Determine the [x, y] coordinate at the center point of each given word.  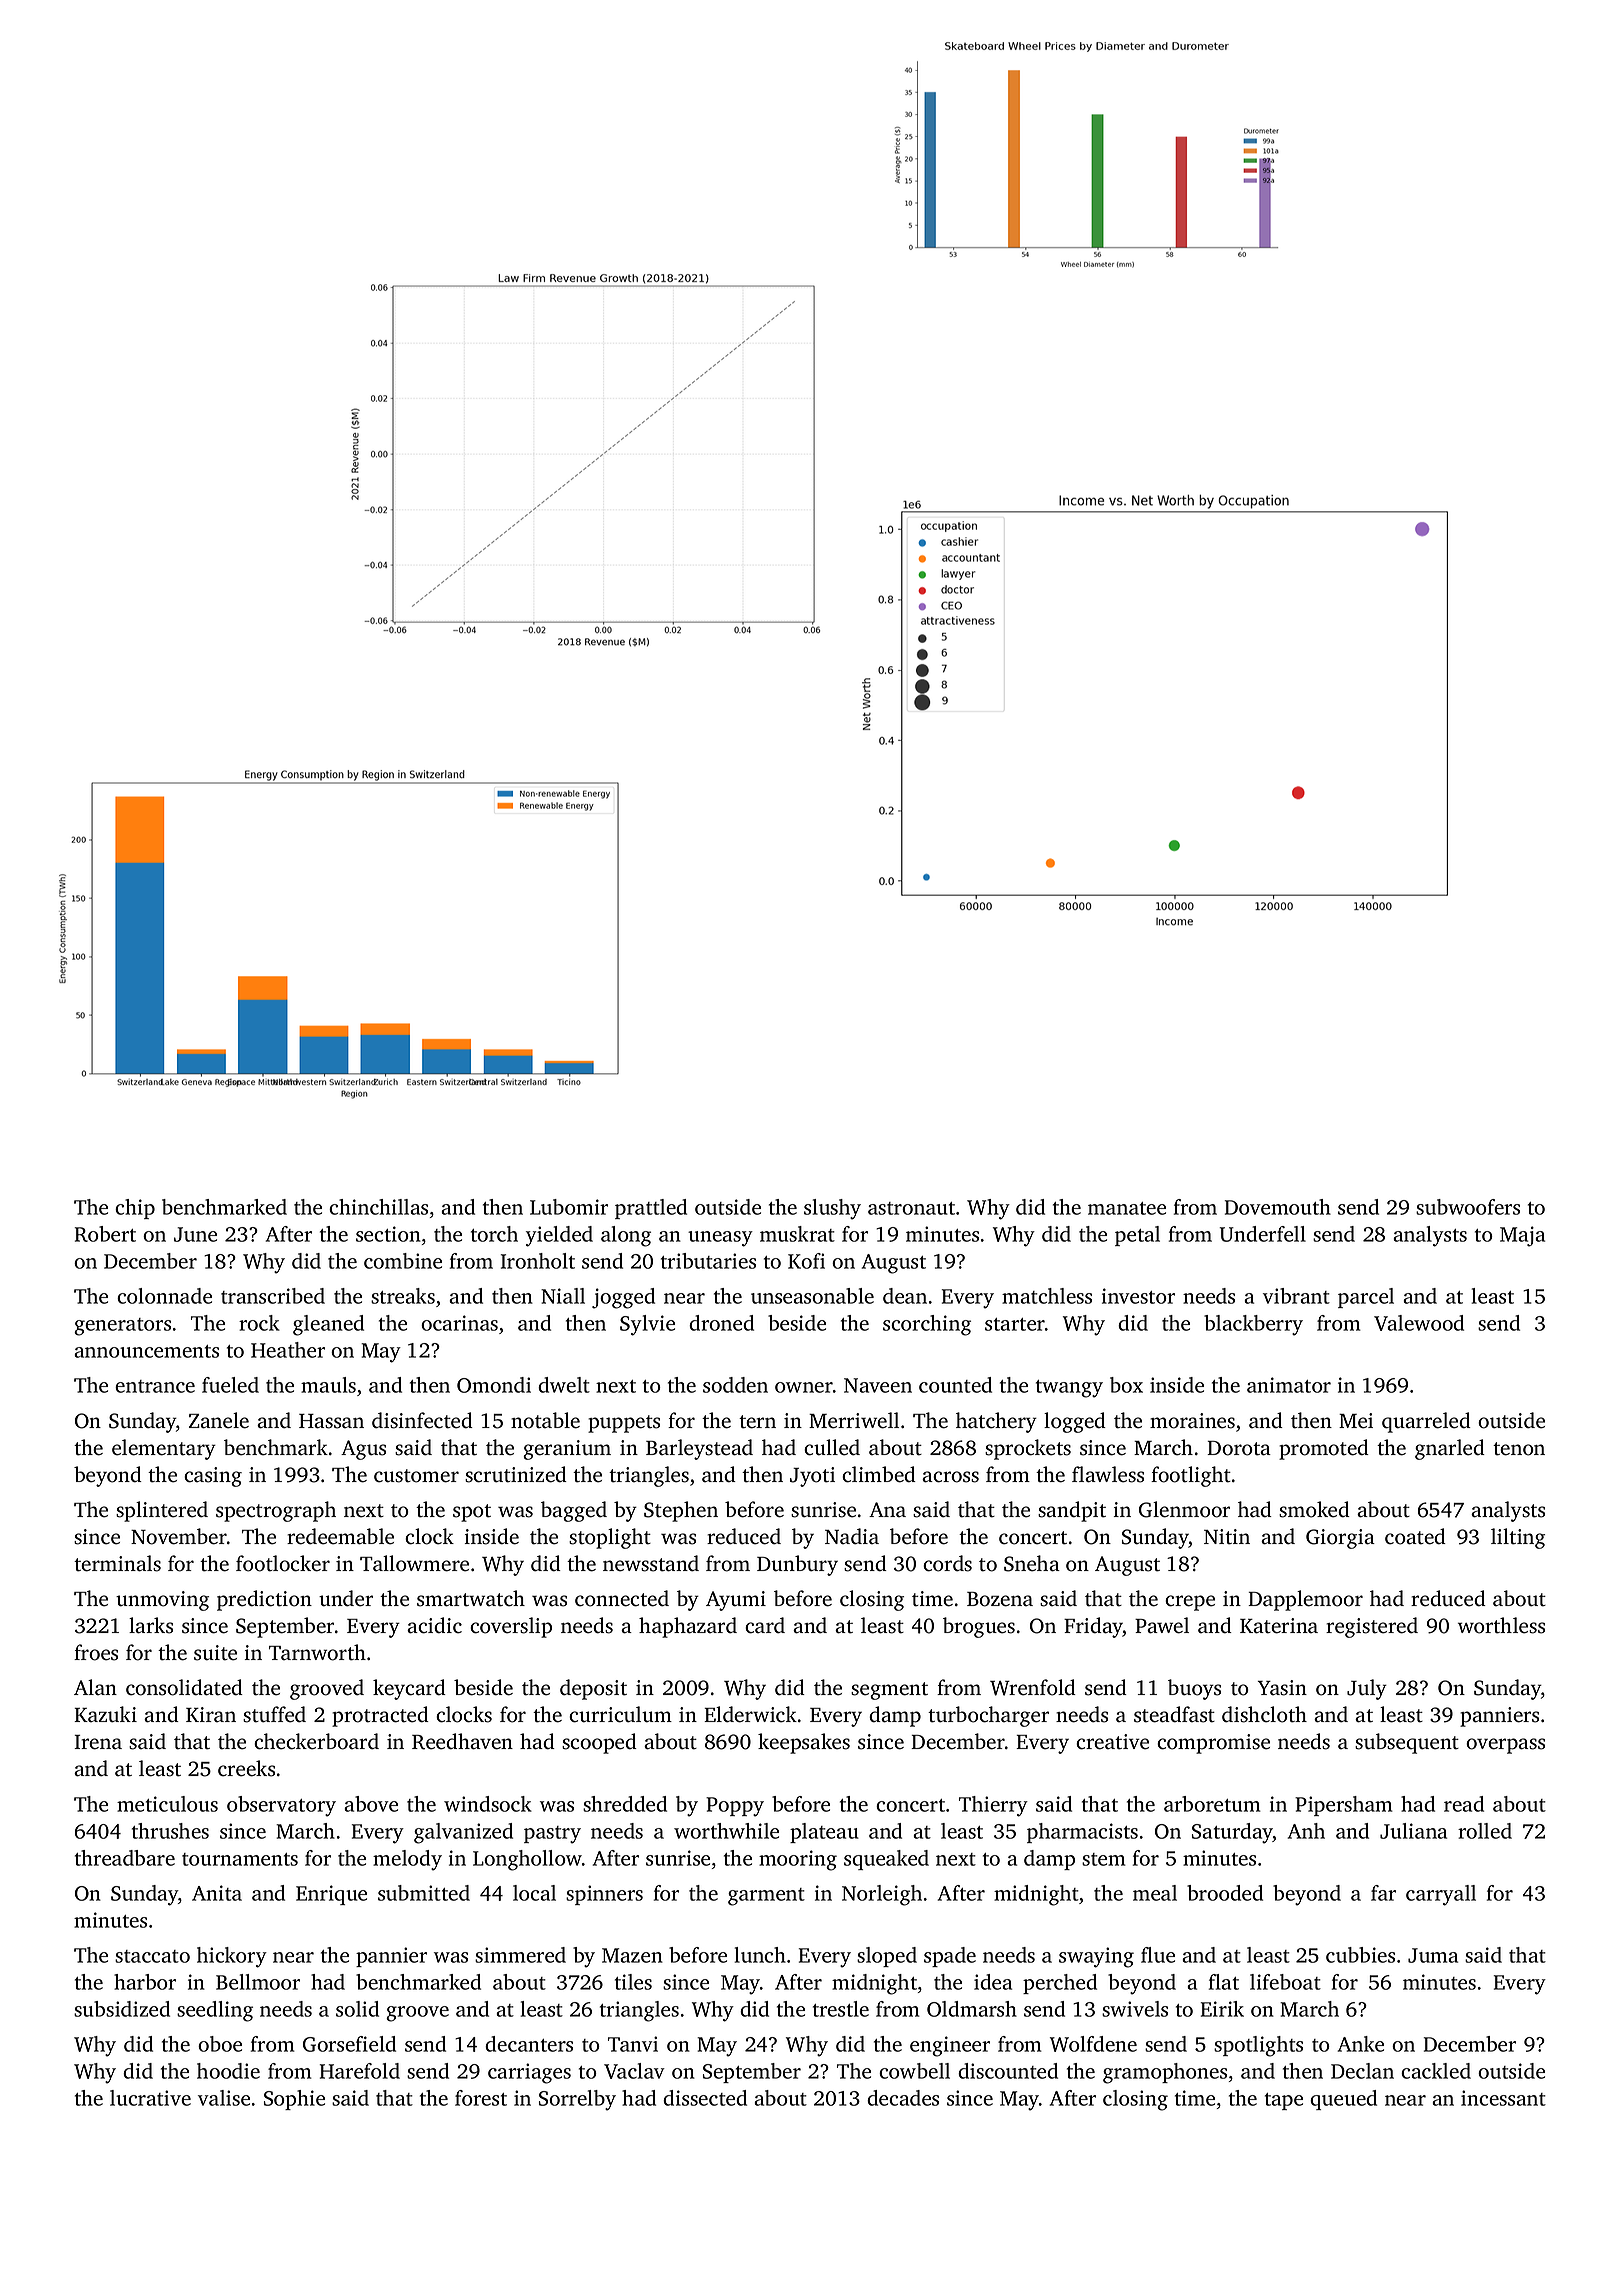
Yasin [1282, 1688]
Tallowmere [414, 1563]
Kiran [211, 1714]
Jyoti [812, 1477]
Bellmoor [258, 1982]
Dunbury [797, 1565]
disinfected [422, 1420]
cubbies [1360, 1955]
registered [1372, 1627]
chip [135, 1209]
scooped [599, 1743]
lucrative [150, 2098]
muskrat [797, 1234]
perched [1060, 1984]
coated [1415, 1536]
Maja [1522, 1236]
